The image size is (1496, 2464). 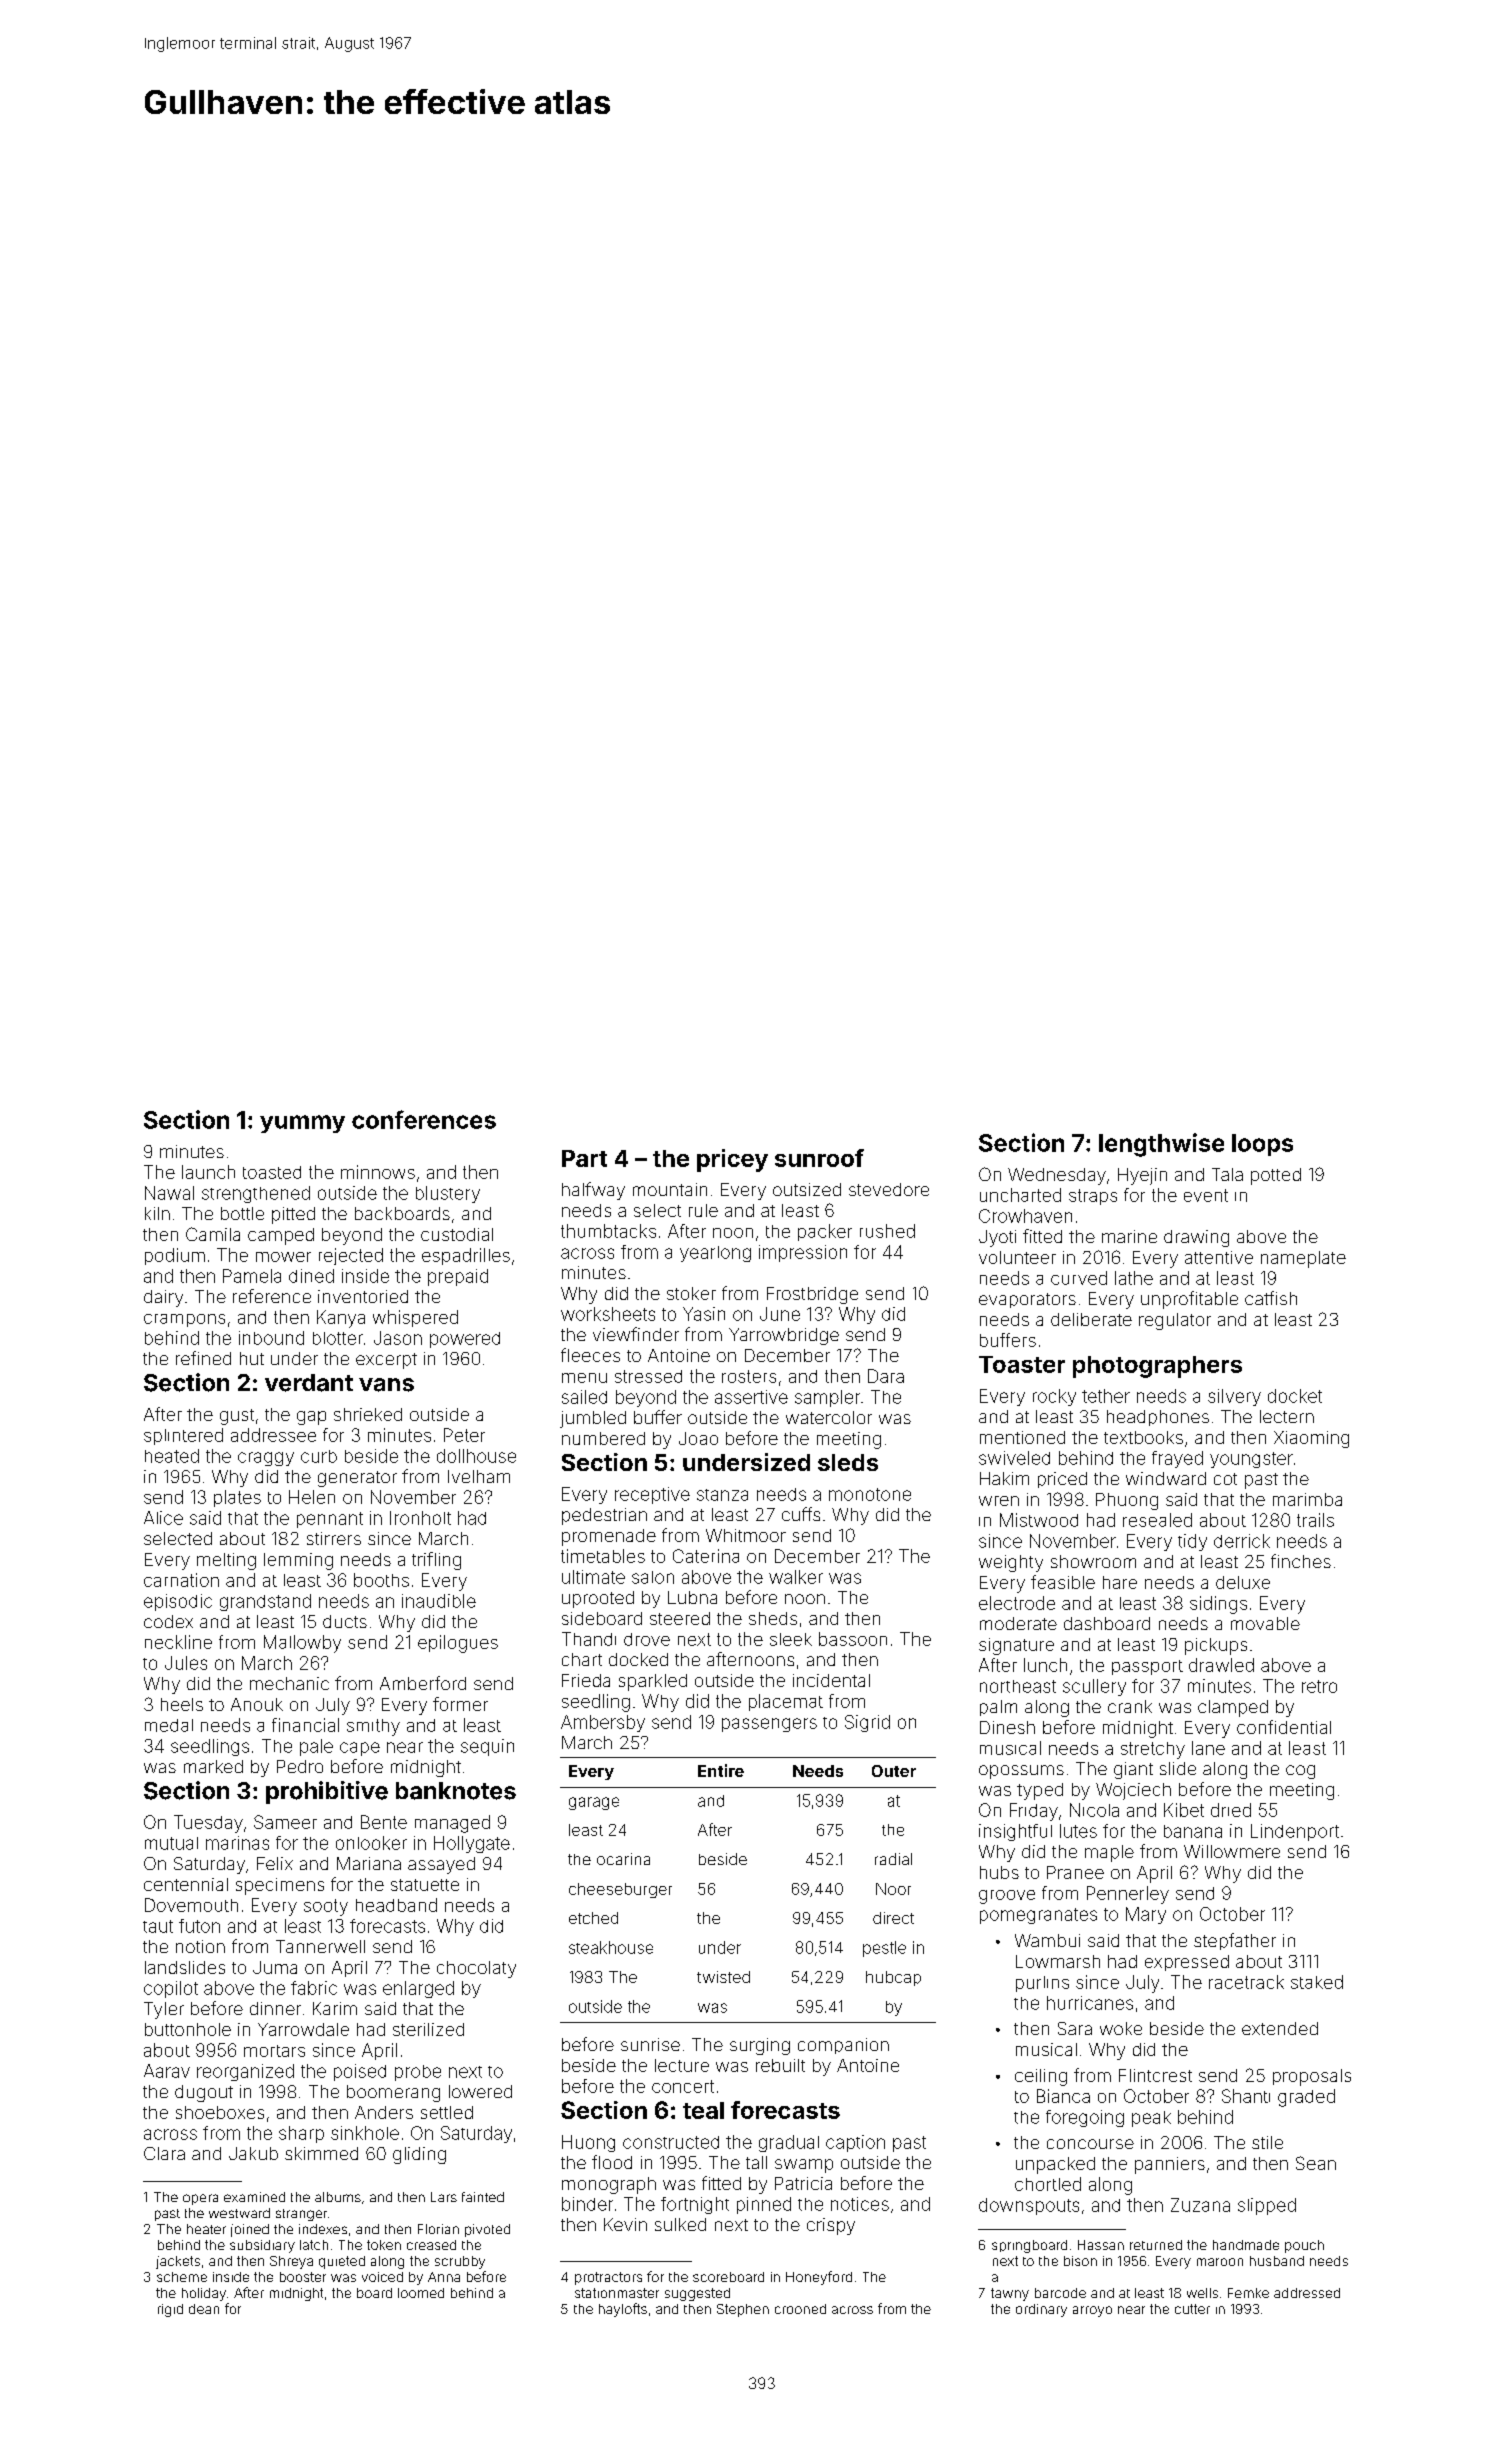 What do you see at coordinates (819, 1158) in the screenshot?
I see `sunroof` at bounding box center [819, 1158].
